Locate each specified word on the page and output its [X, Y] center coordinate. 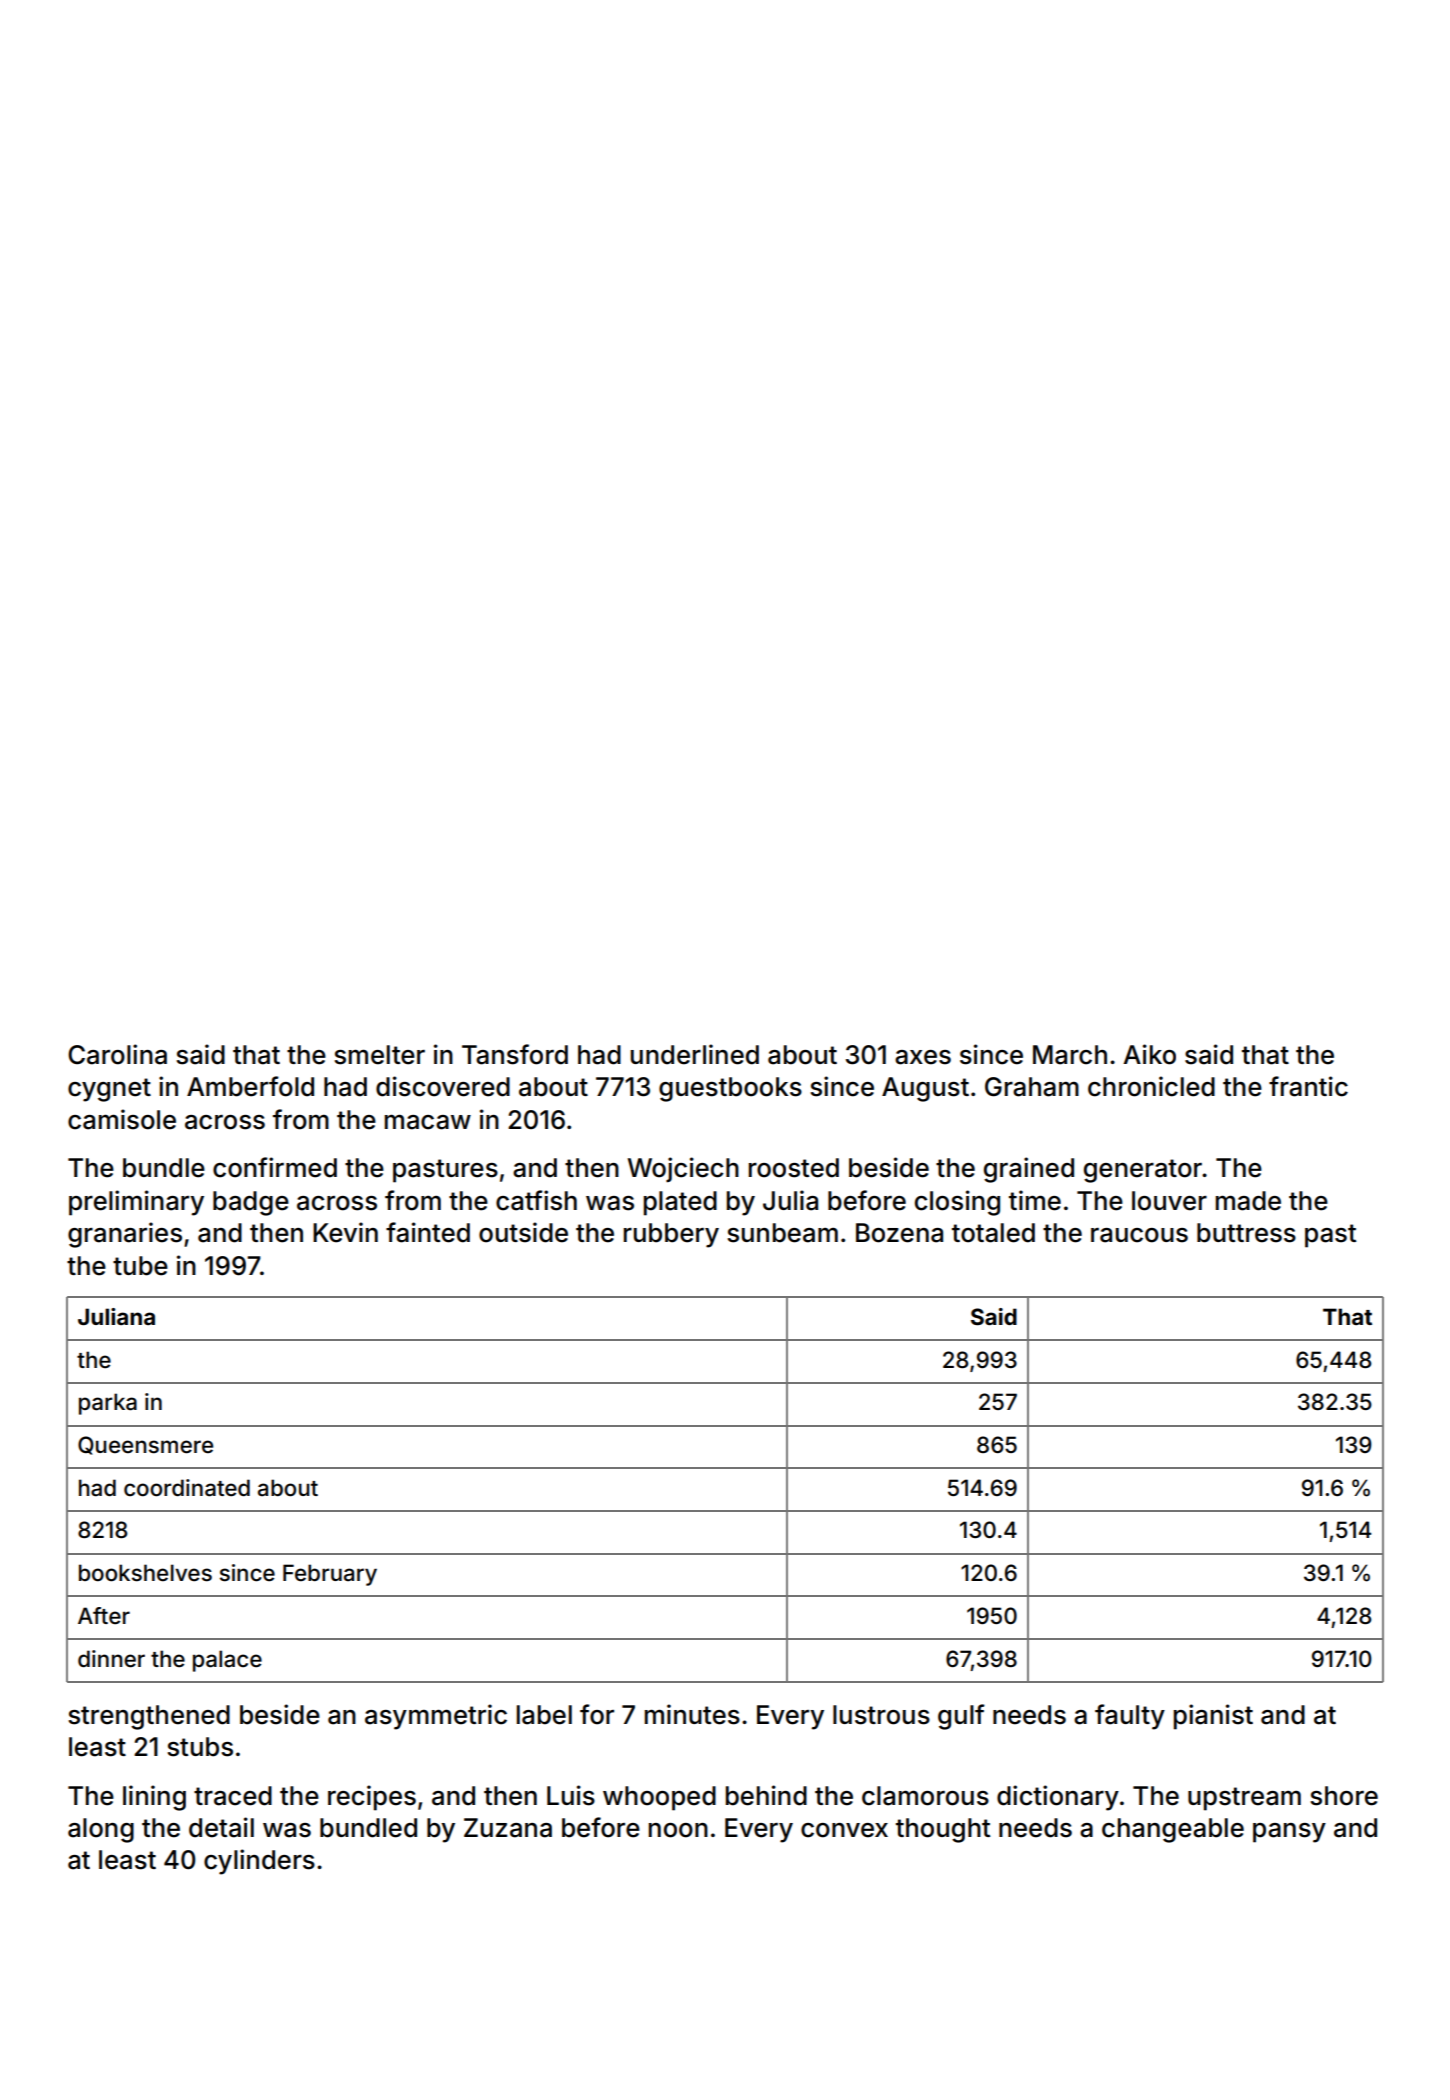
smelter [379, 1055]
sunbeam [782, 1233]
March [1070, 1055]
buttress [1246, 1233]
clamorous [925, 1796]
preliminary [136, 1203]
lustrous [881, 1715]
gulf [961, 1717]
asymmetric [436, 1717]
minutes [692, 1714]
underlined [695, 1054]
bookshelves [145, 1573]
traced [233, 1796]
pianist [1213, 1717]
